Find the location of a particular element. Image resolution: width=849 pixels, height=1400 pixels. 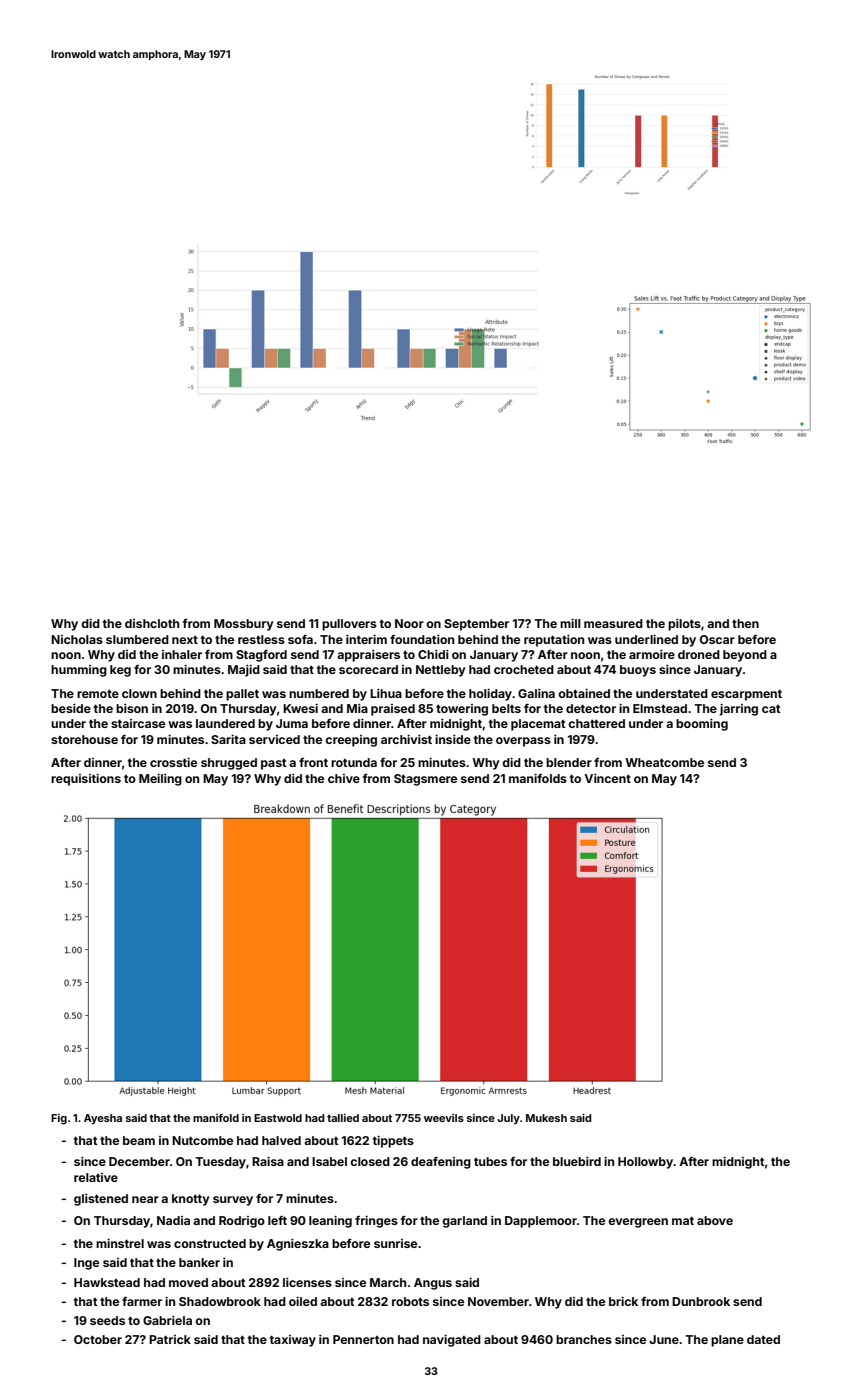

evergreen is located at coordinates (638, 1223).
